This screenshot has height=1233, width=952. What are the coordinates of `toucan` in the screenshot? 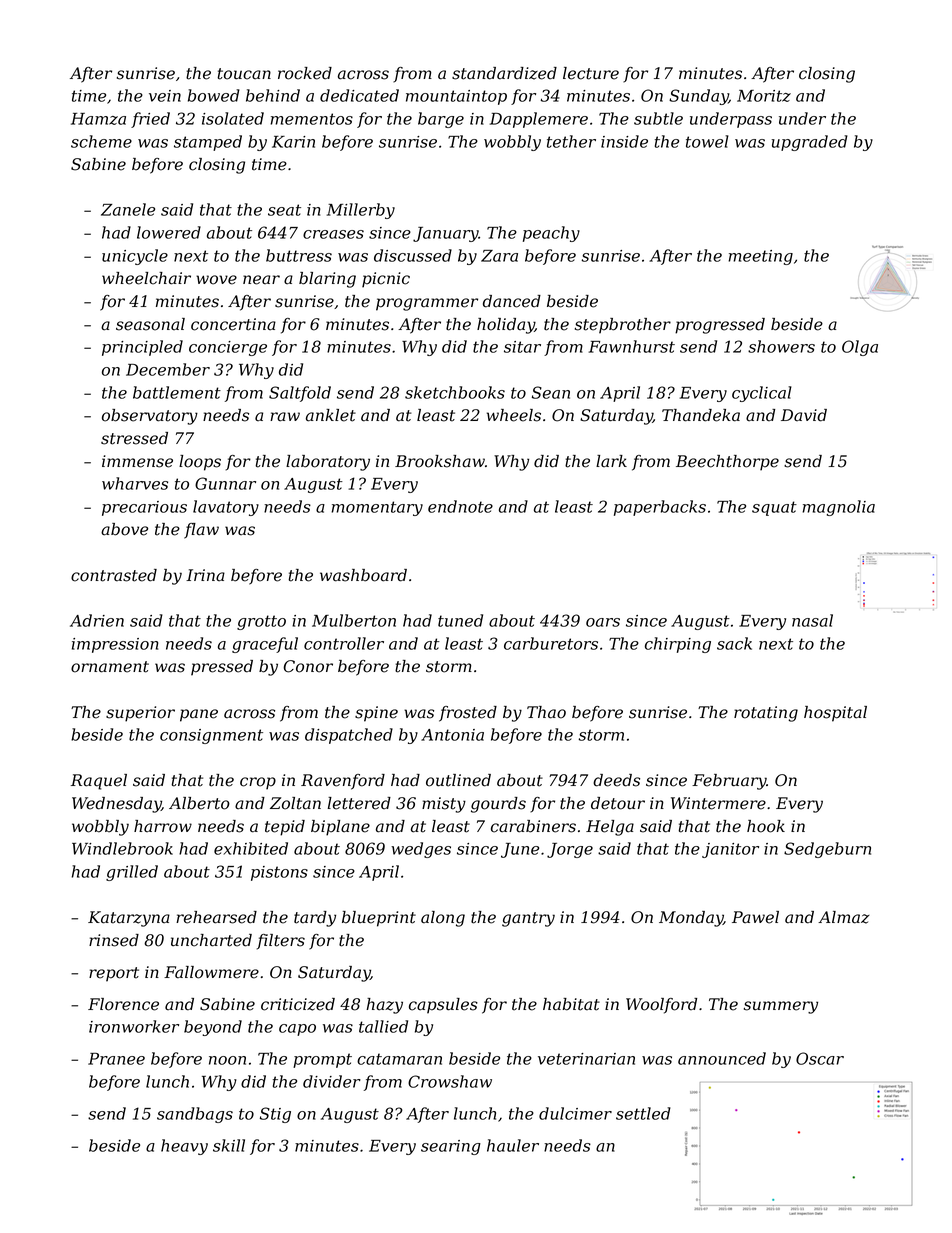 It's located at (244, 74).
